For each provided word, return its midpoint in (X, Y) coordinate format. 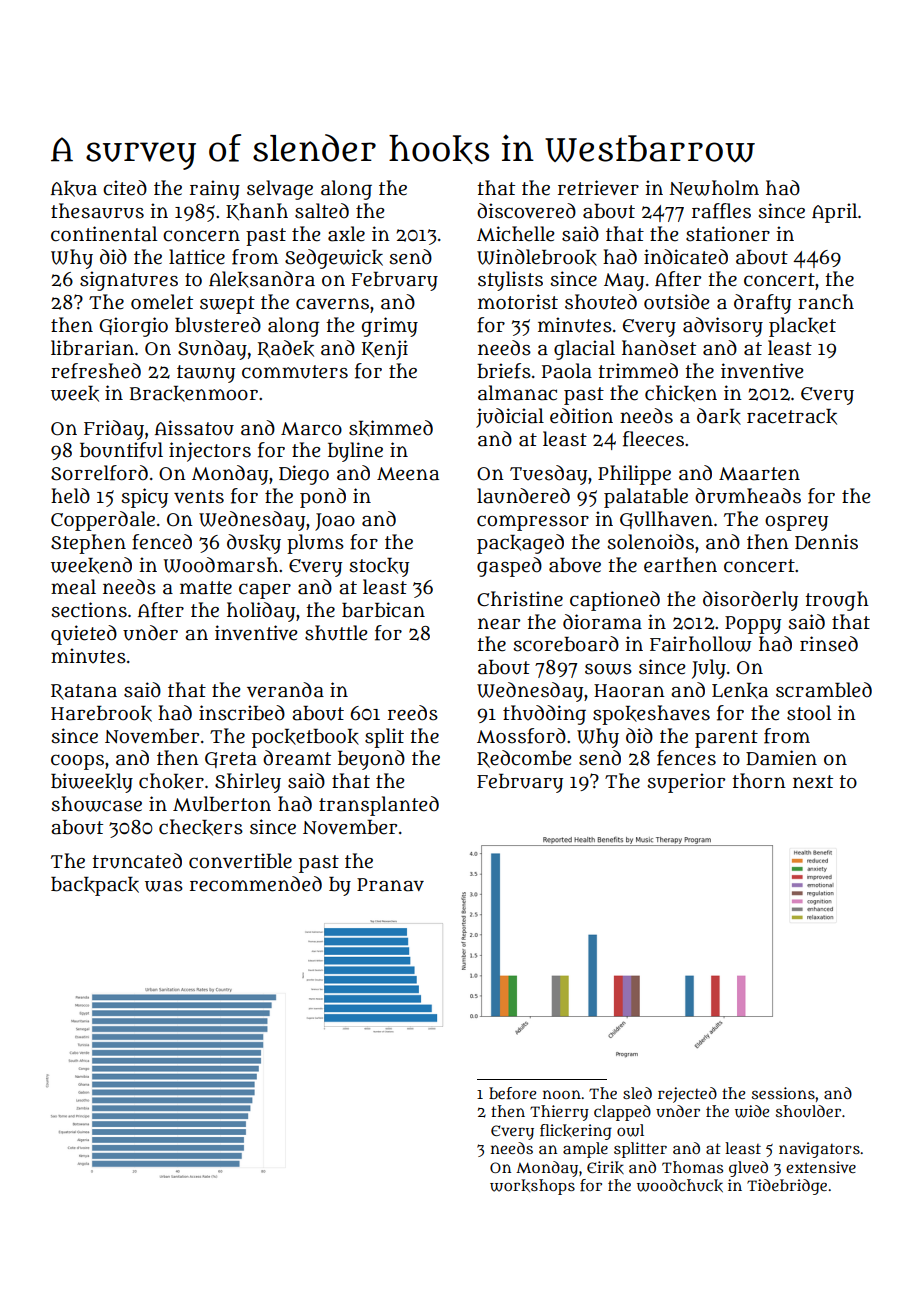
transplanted (379, 806)
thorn (759, 781)
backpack (95, 886)
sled (637, 1093)
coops (77, 762)
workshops (532, 1187)
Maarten (759, 474)
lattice (197, 257)
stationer (728, 234)
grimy (390, 327)
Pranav (390, 885)
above (575, 565)
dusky (254, 544)
